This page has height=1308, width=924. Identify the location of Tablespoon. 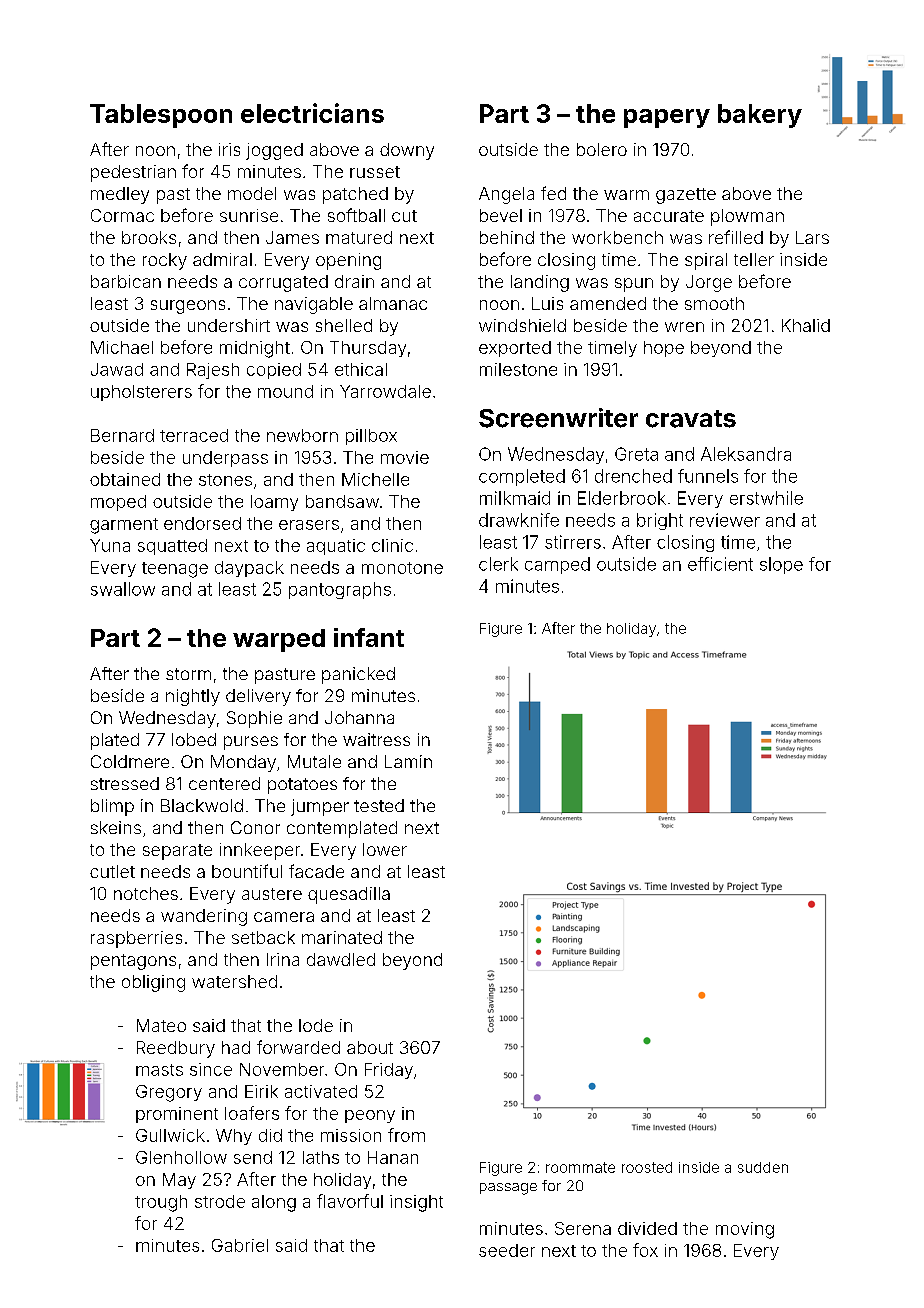
(161, 116).
